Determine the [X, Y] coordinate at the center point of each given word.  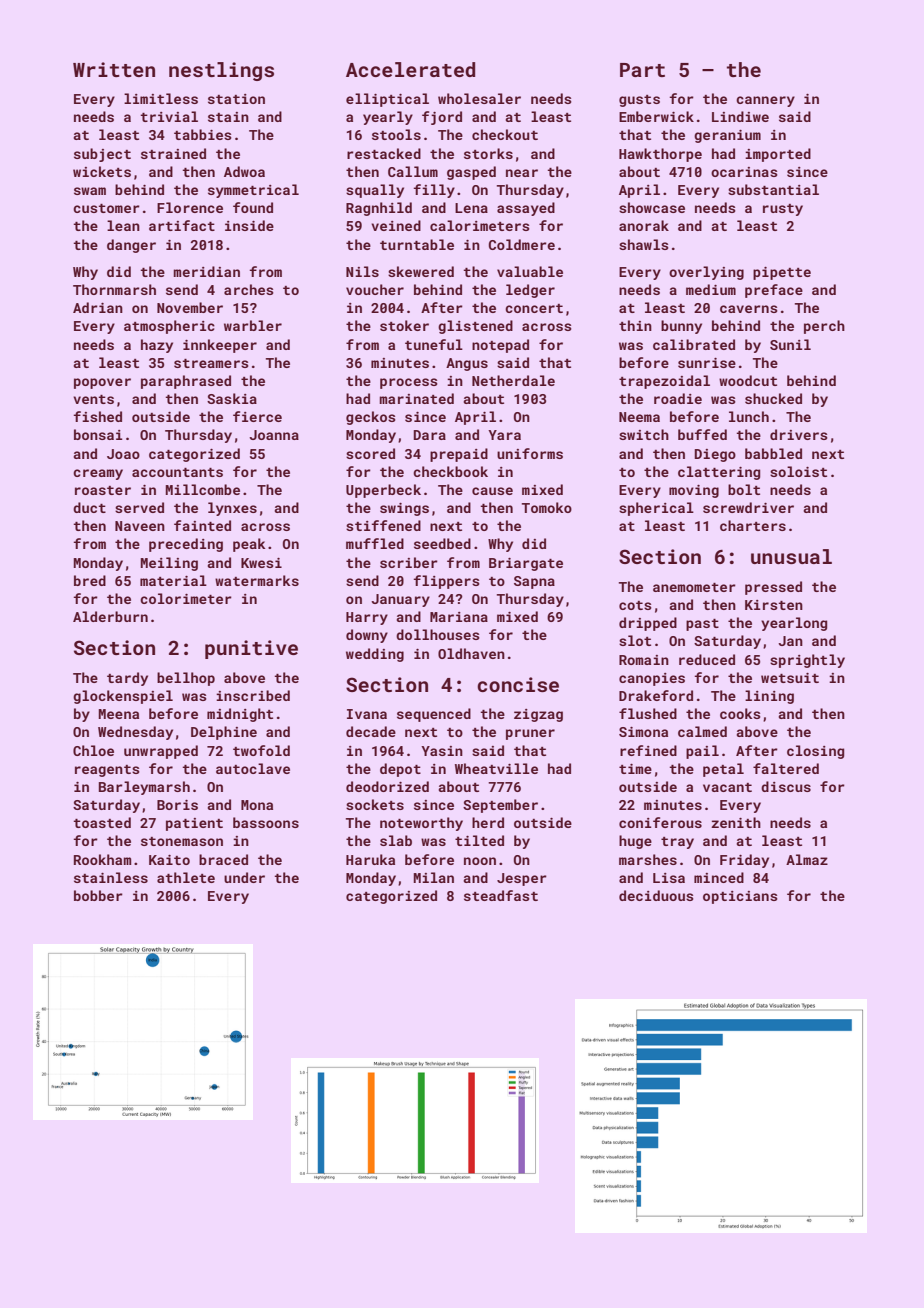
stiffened [383, 525]
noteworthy [421, 824]
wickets [102, 171]
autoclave [253, 768]
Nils [362, 271]
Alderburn [110, 616]
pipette [782, 273]
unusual [791, 556]
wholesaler [479, 98]
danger [131, 246]
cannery [765, 101]
